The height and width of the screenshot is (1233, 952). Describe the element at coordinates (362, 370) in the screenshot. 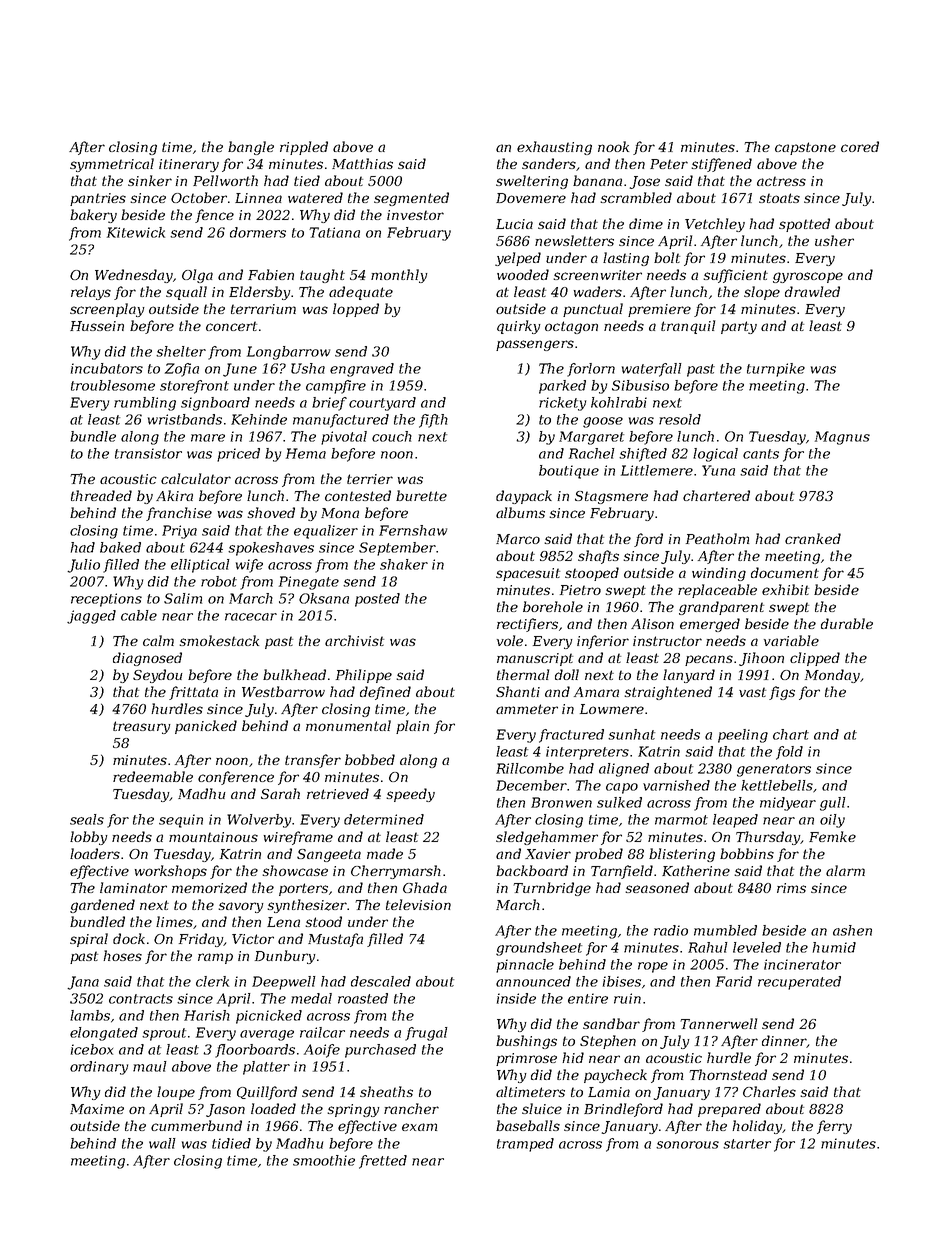

I see `engraved` at that location.
